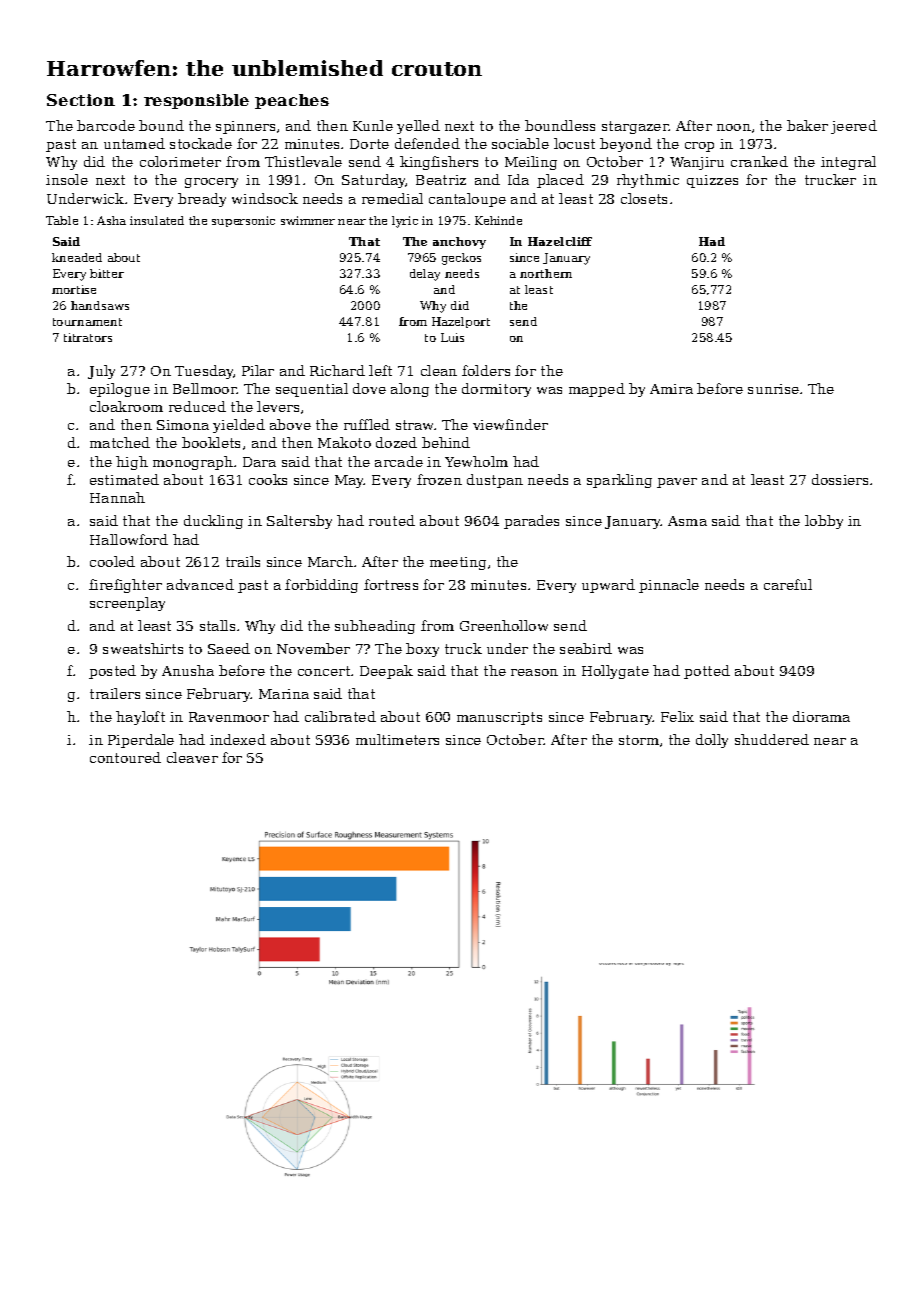 This screenshot has height=1308, width=924. Describe the element at coordinates (391, 584) in the screenshot. I see `fortress` at that location.
